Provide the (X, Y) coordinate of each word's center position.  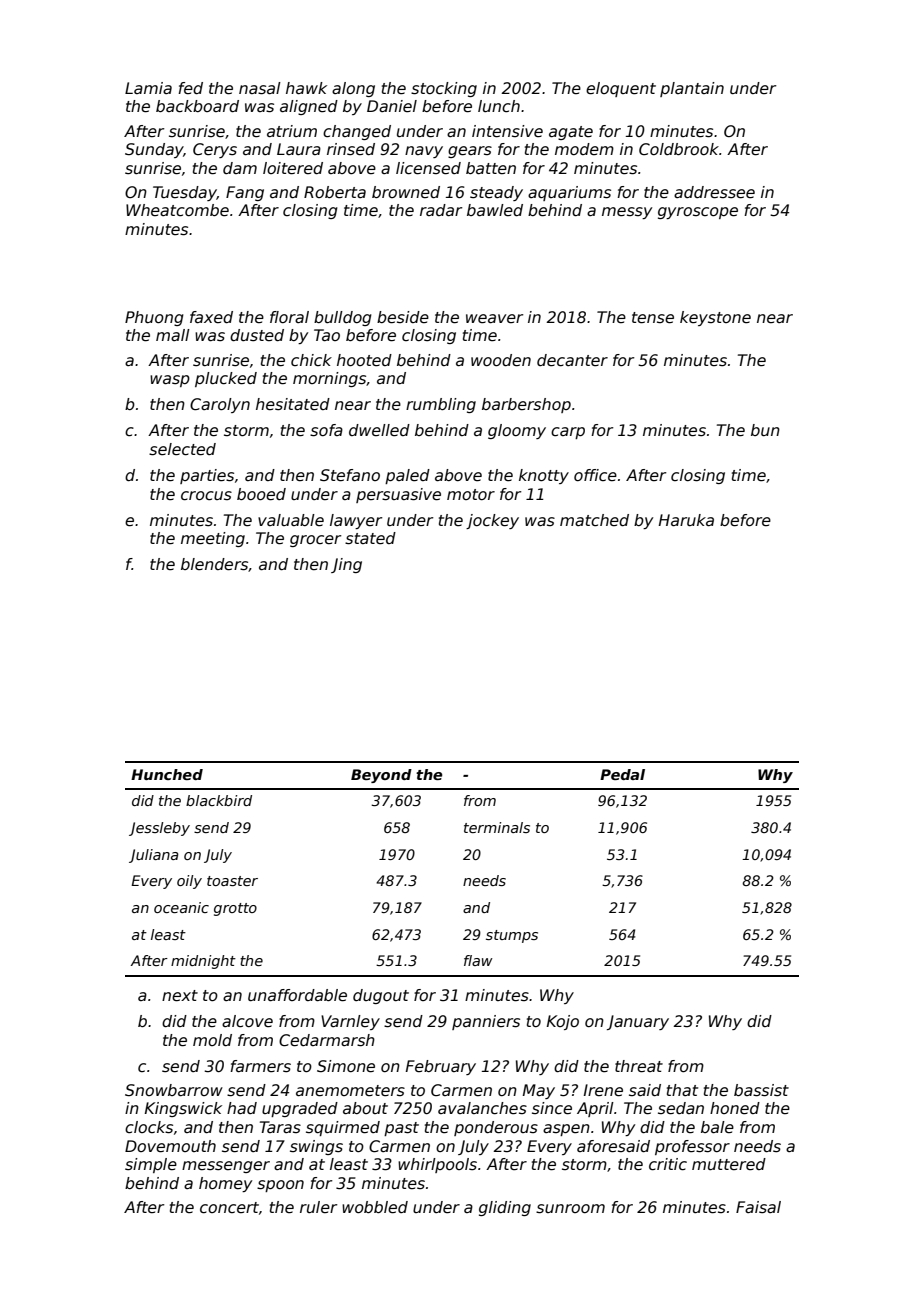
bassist (761, 1090)
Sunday (154, 150)
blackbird (219, 800)
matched (594, 520)
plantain (692, 89)
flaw (478, 960)
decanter (572, 360)
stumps (512, 936)
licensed (428, 168)
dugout (381, 996)
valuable (291, 520)
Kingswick (183, 1109)
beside (403, 317)
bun (765, 430)
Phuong (154, 318)
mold (212, 1040)
